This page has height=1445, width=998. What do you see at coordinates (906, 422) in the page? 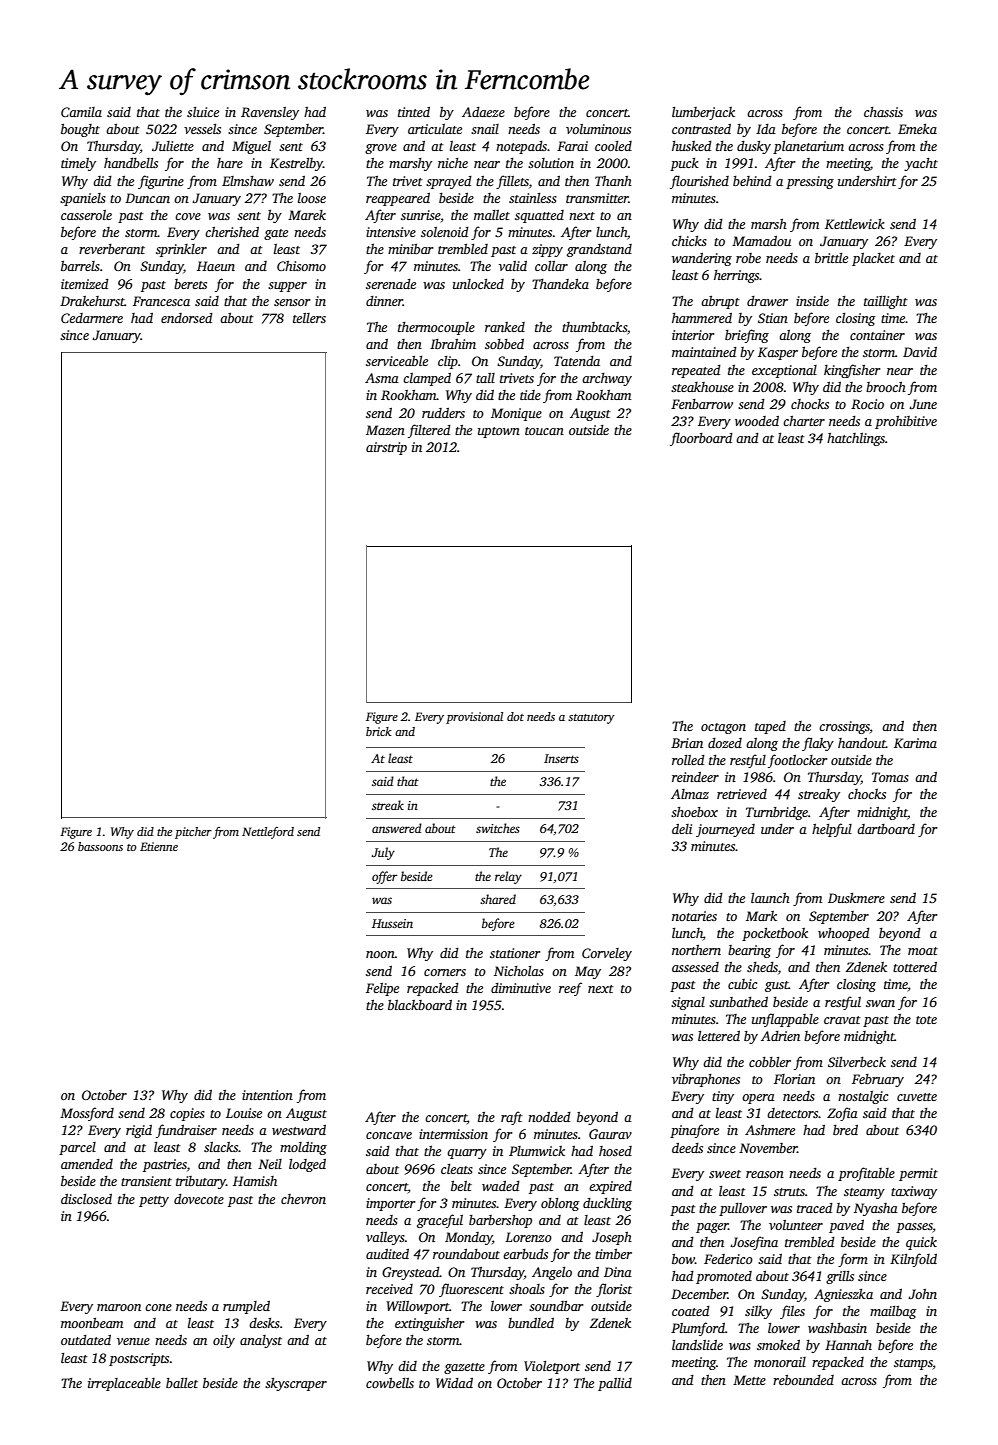
I see `prohibitive` at bounding box center [906, 422].
